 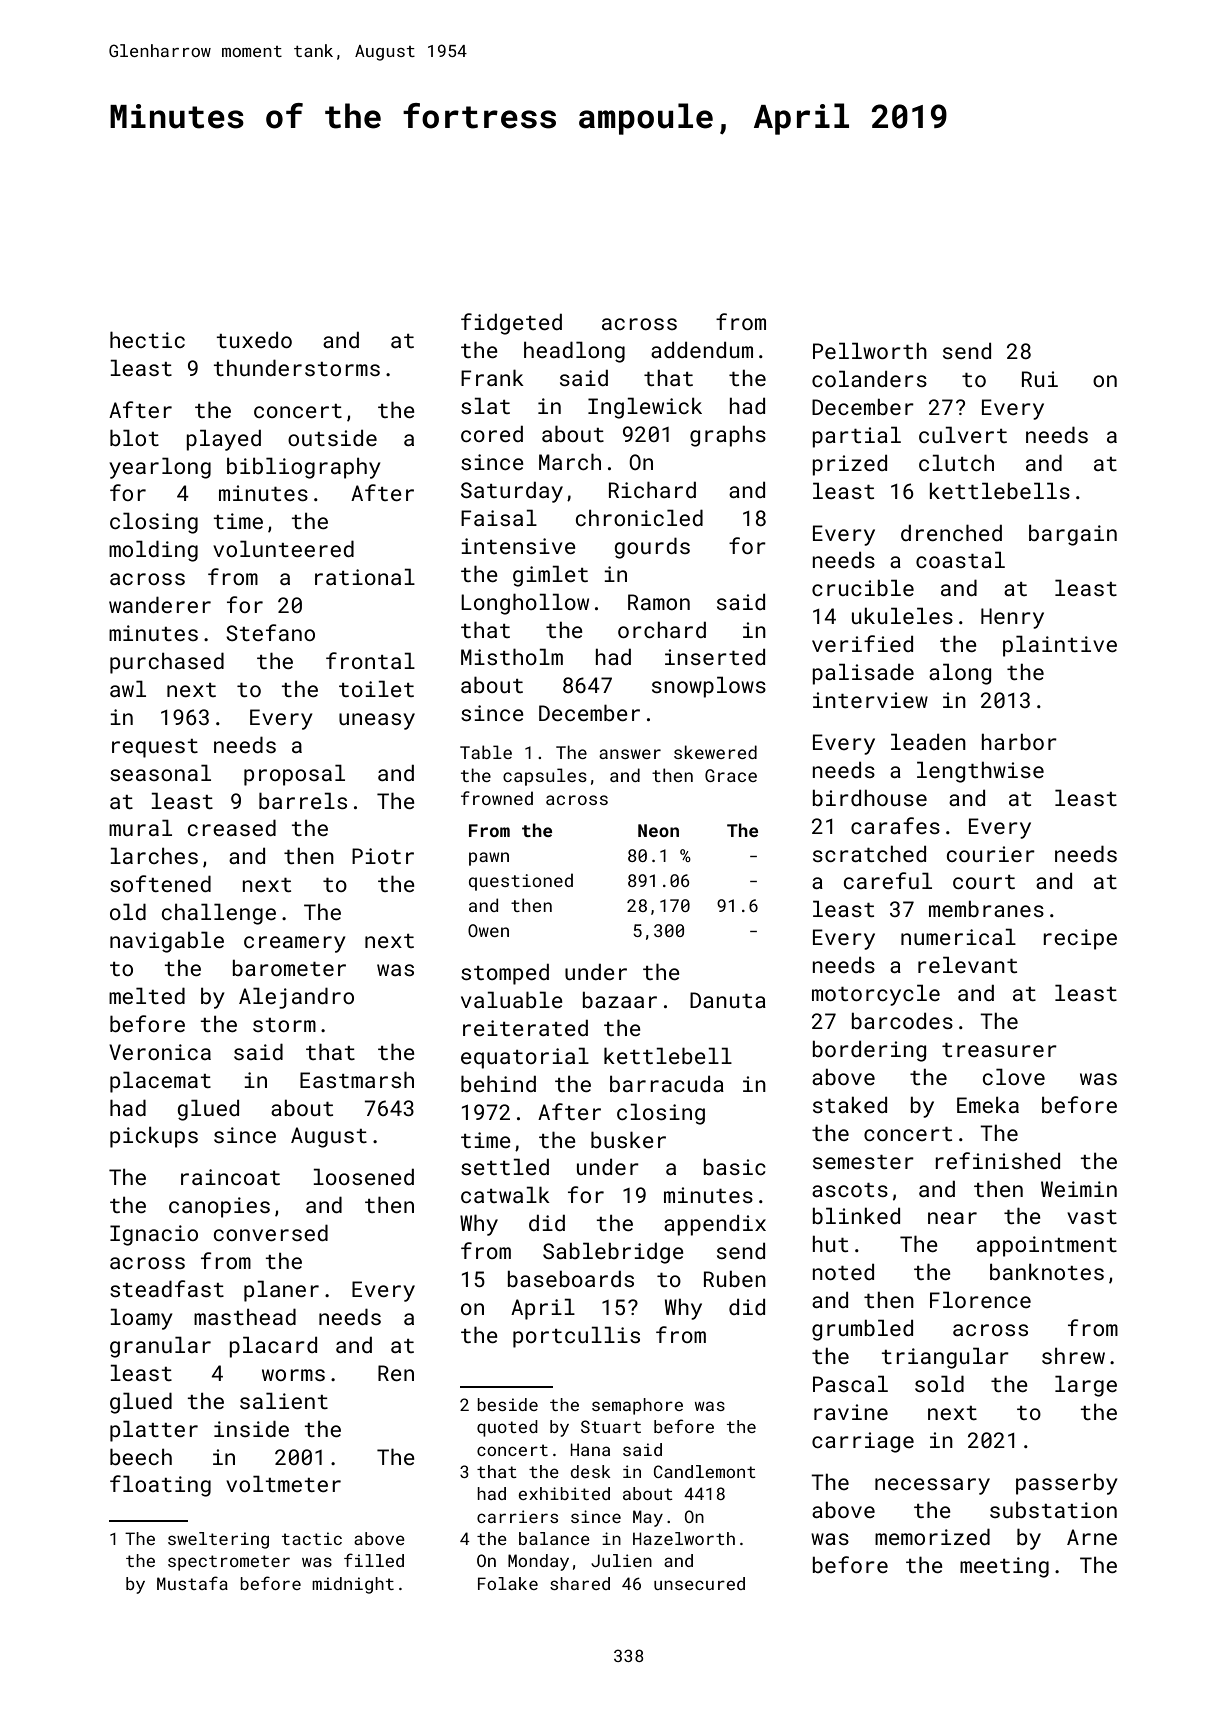 I want to click on treasurer, so click(x=999, y=1050).
